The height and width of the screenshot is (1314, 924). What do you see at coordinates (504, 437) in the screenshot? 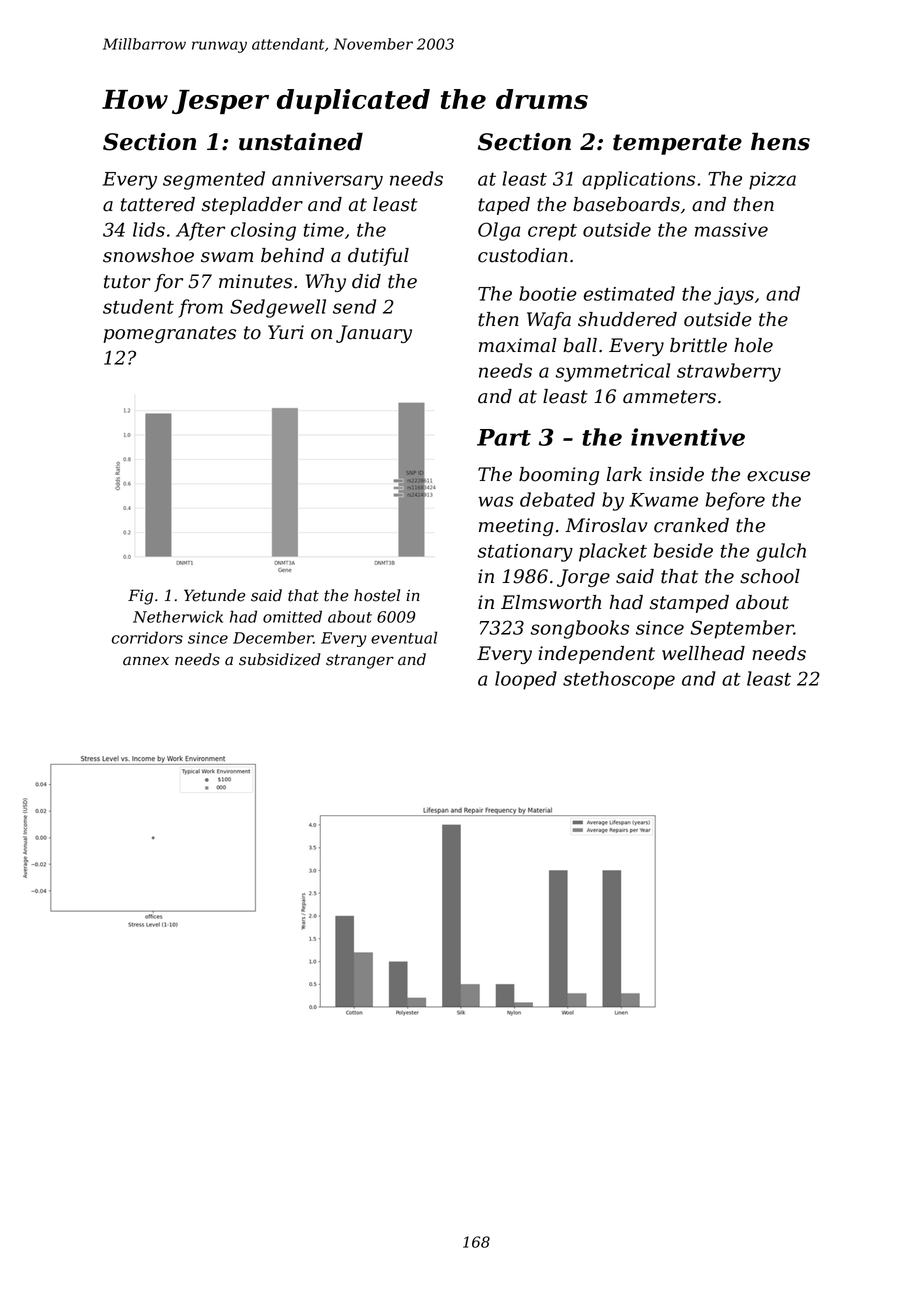
I see `Part` at bounding box center [504, 437].
